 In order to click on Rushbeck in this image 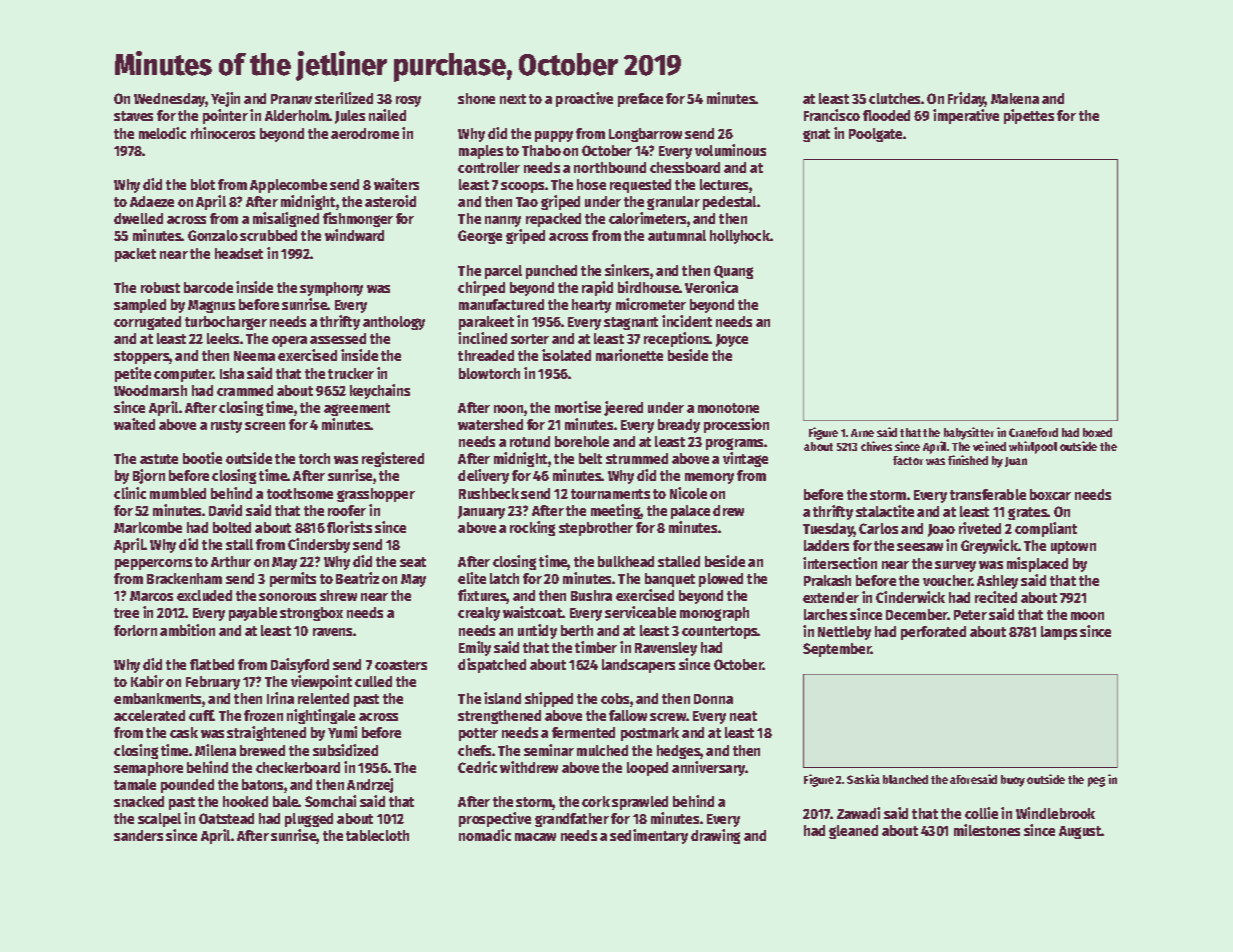, I will do `click(489, 493)`.
